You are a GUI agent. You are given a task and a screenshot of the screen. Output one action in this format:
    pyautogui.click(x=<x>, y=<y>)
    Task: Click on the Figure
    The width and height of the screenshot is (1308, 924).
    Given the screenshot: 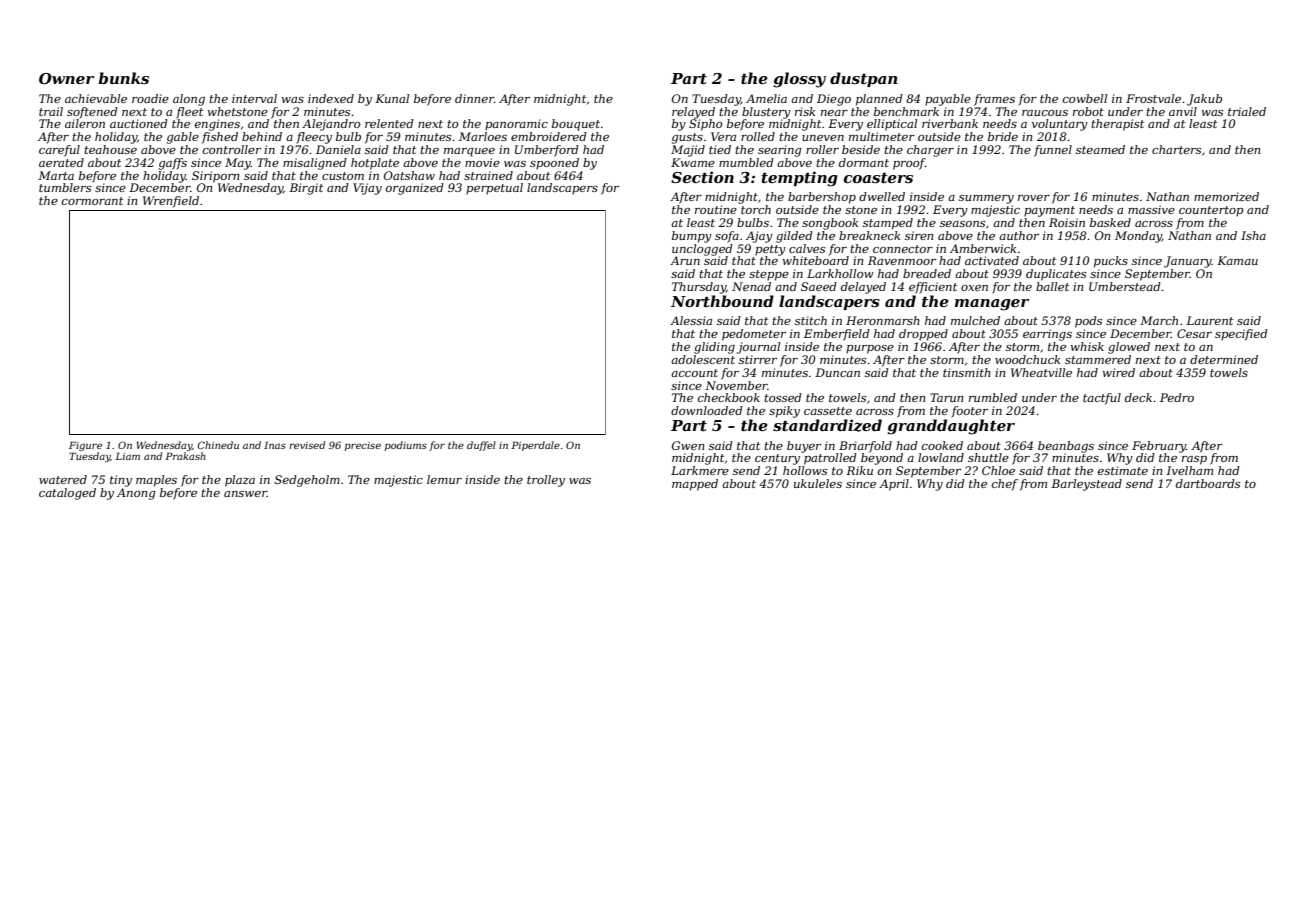 What is the action you would take?
    pyautogui.click(x=85, y=446)
